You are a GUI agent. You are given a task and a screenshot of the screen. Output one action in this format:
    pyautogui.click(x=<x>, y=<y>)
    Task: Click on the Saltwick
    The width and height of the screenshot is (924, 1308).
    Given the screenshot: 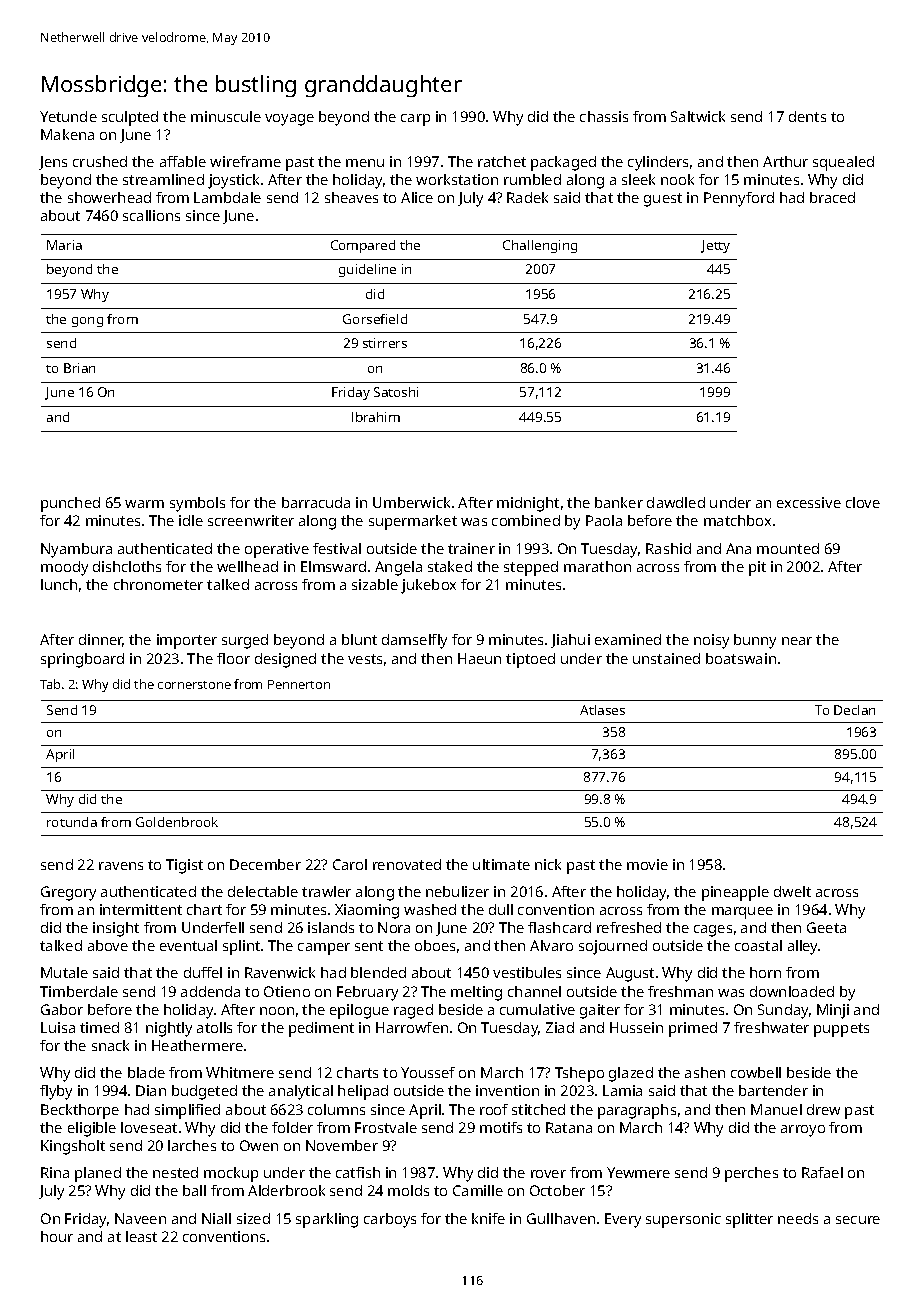 What is the action you would take?
    pyautogui.click(x=698, y=116)
